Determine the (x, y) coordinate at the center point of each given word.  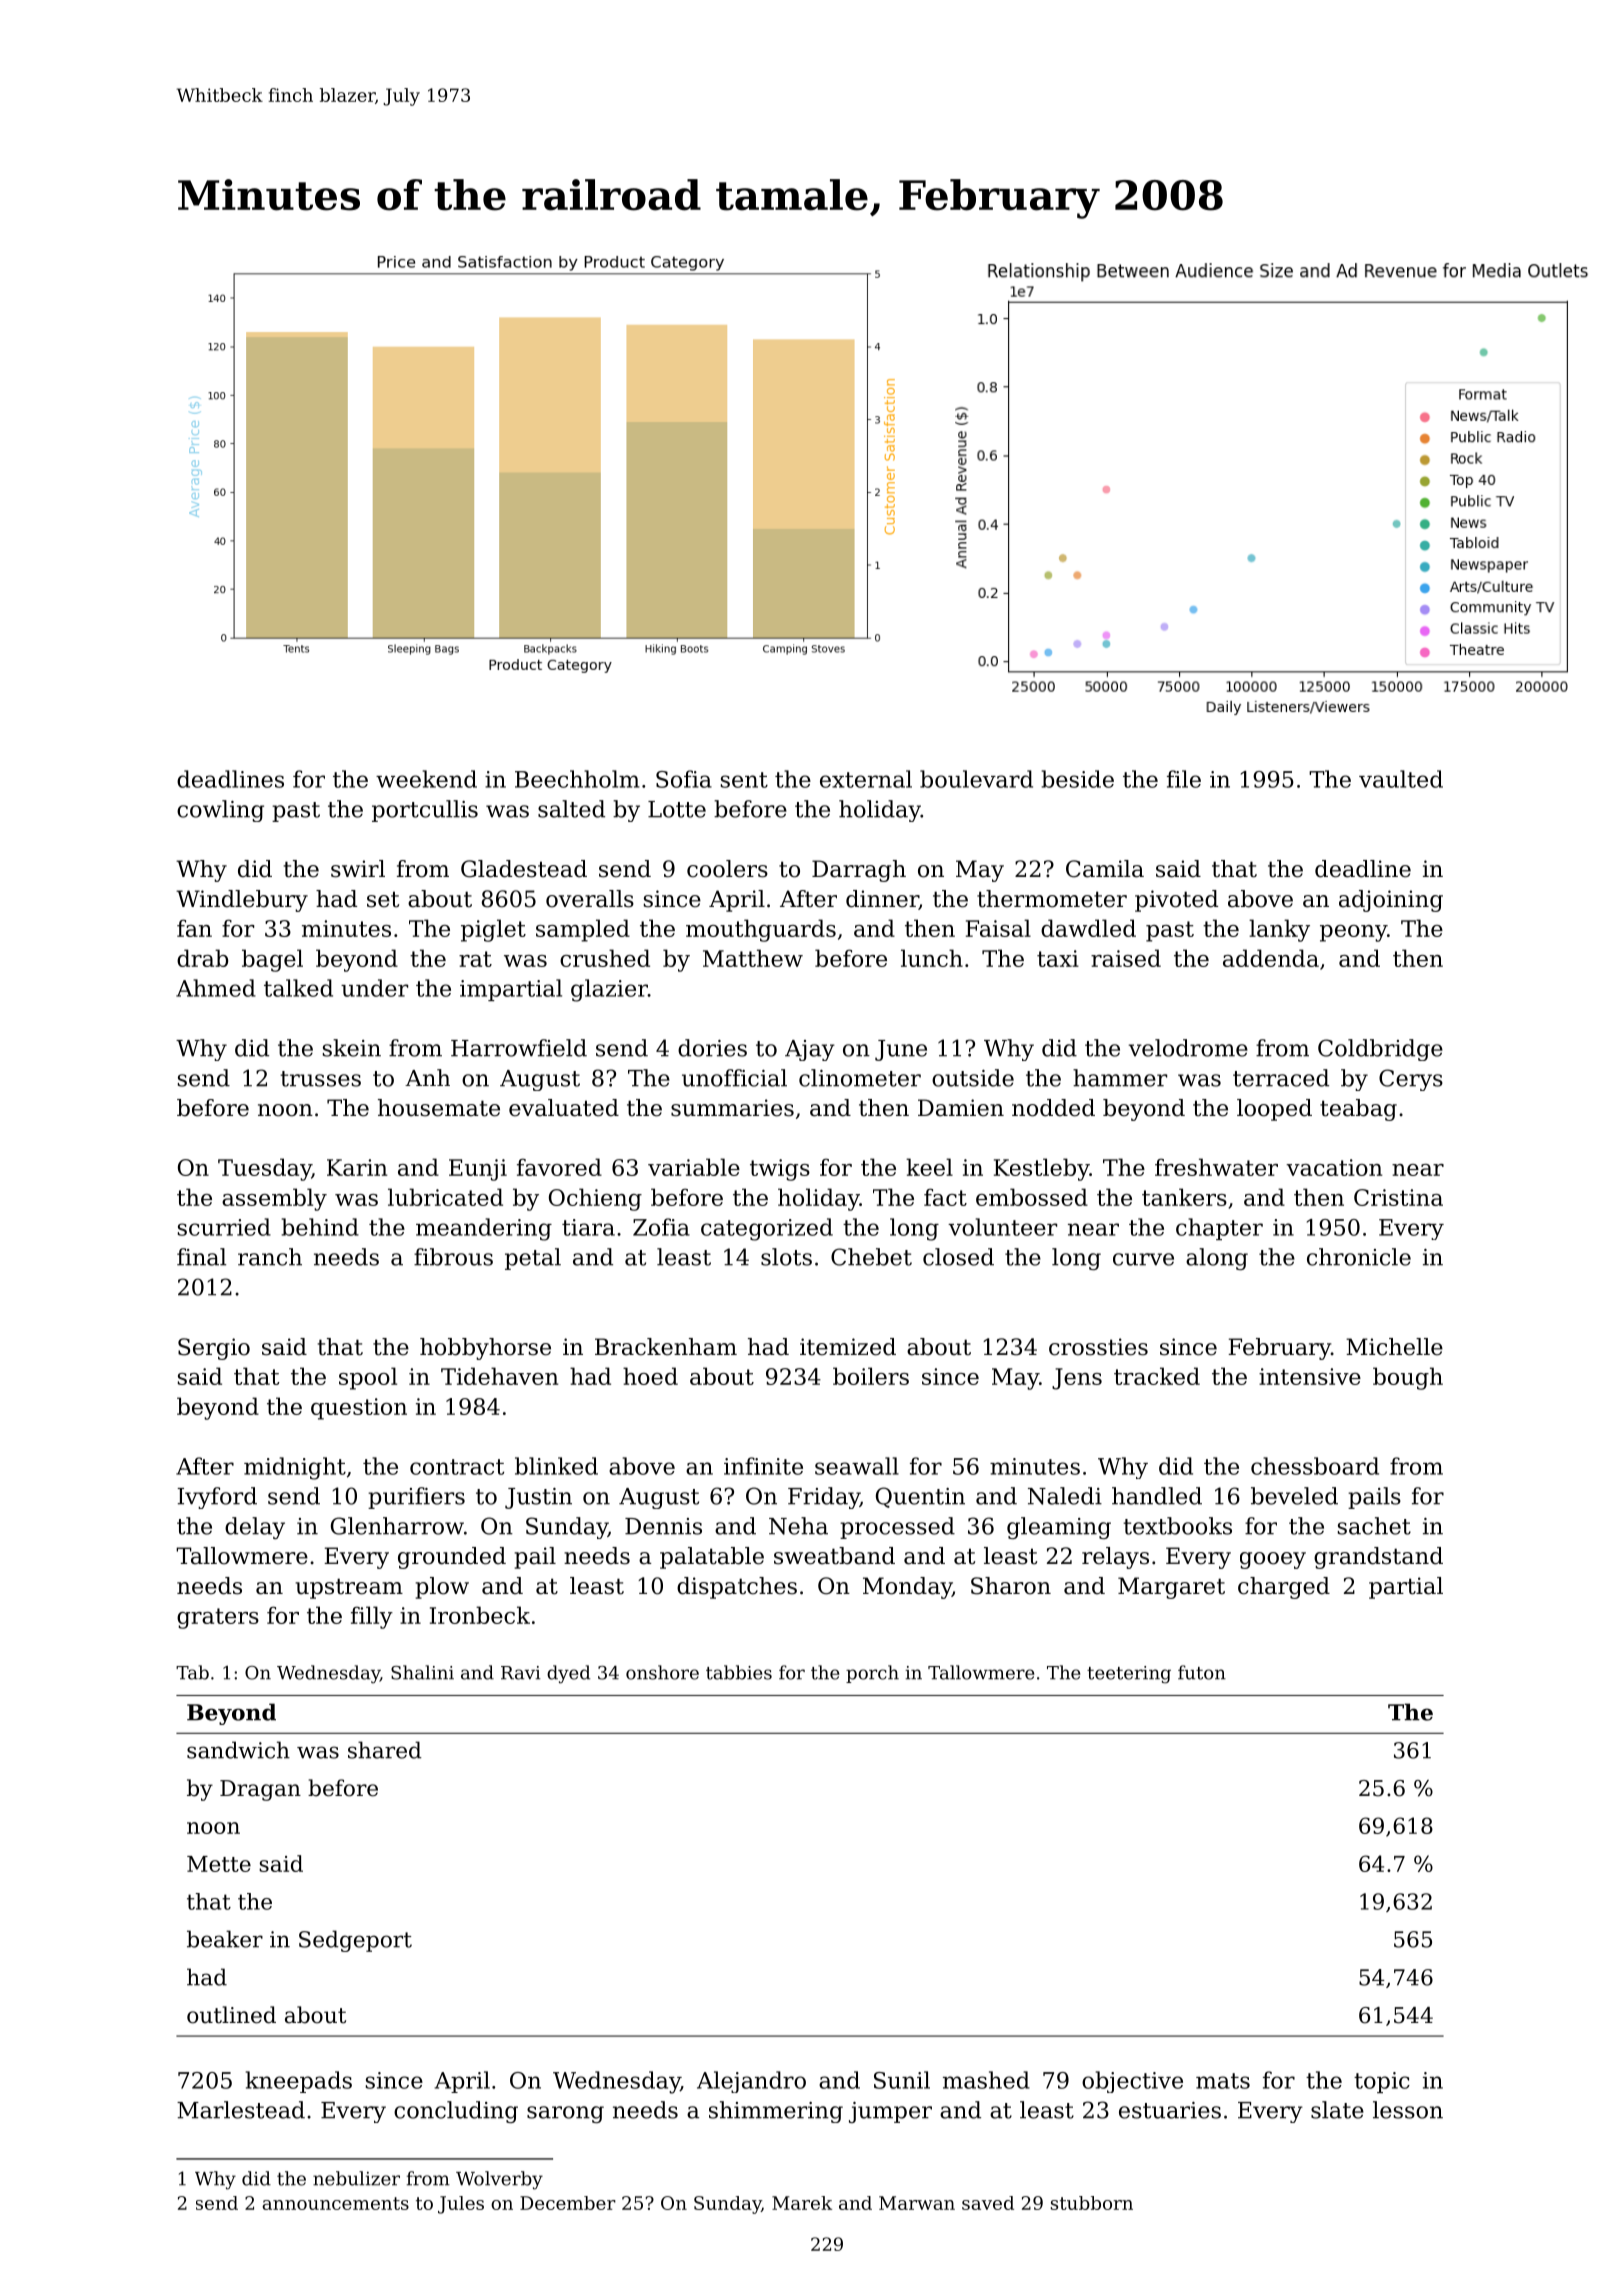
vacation (1334, 1167)
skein (352, 1048)
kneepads (299, 2082)
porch (872, 1674)
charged (1284, 1588)
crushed (605, 958)
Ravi (521, 1673)
